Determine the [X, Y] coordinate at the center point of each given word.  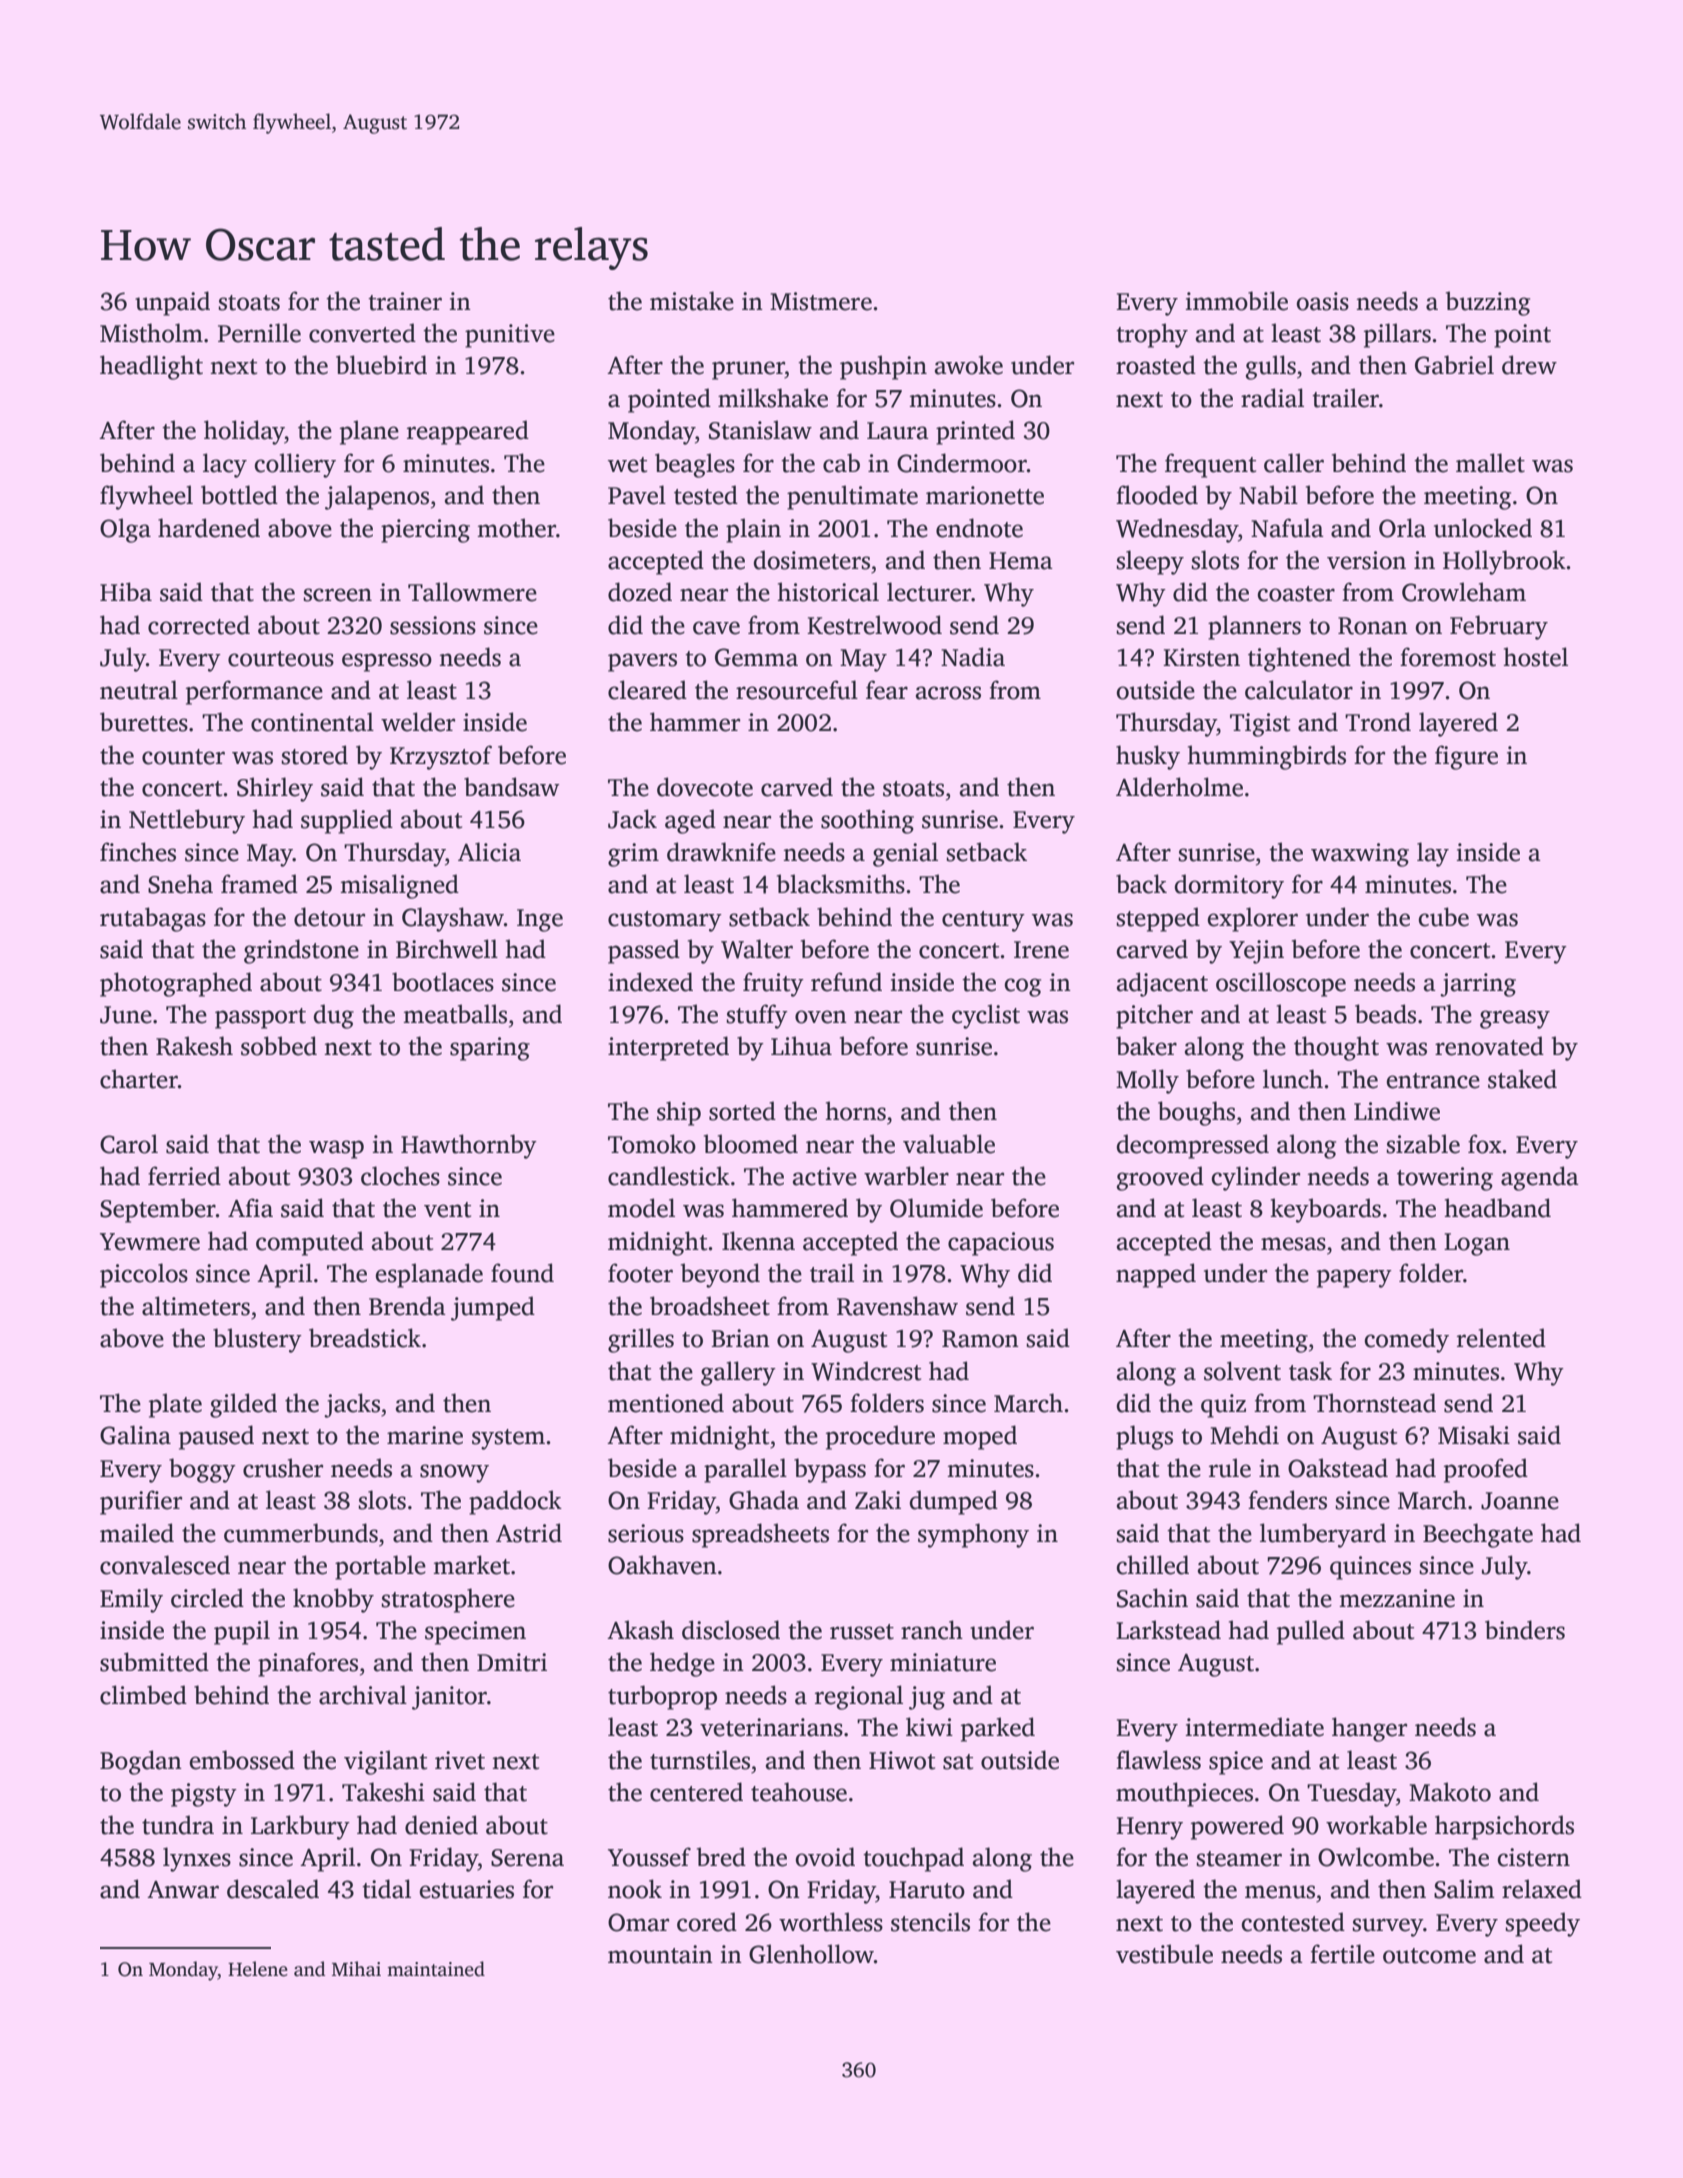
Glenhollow [811, 1954]
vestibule [1164, 1954]
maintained [436, 1969]
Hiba [126, 592]
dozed [640, 592]
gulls [1271, 367]
